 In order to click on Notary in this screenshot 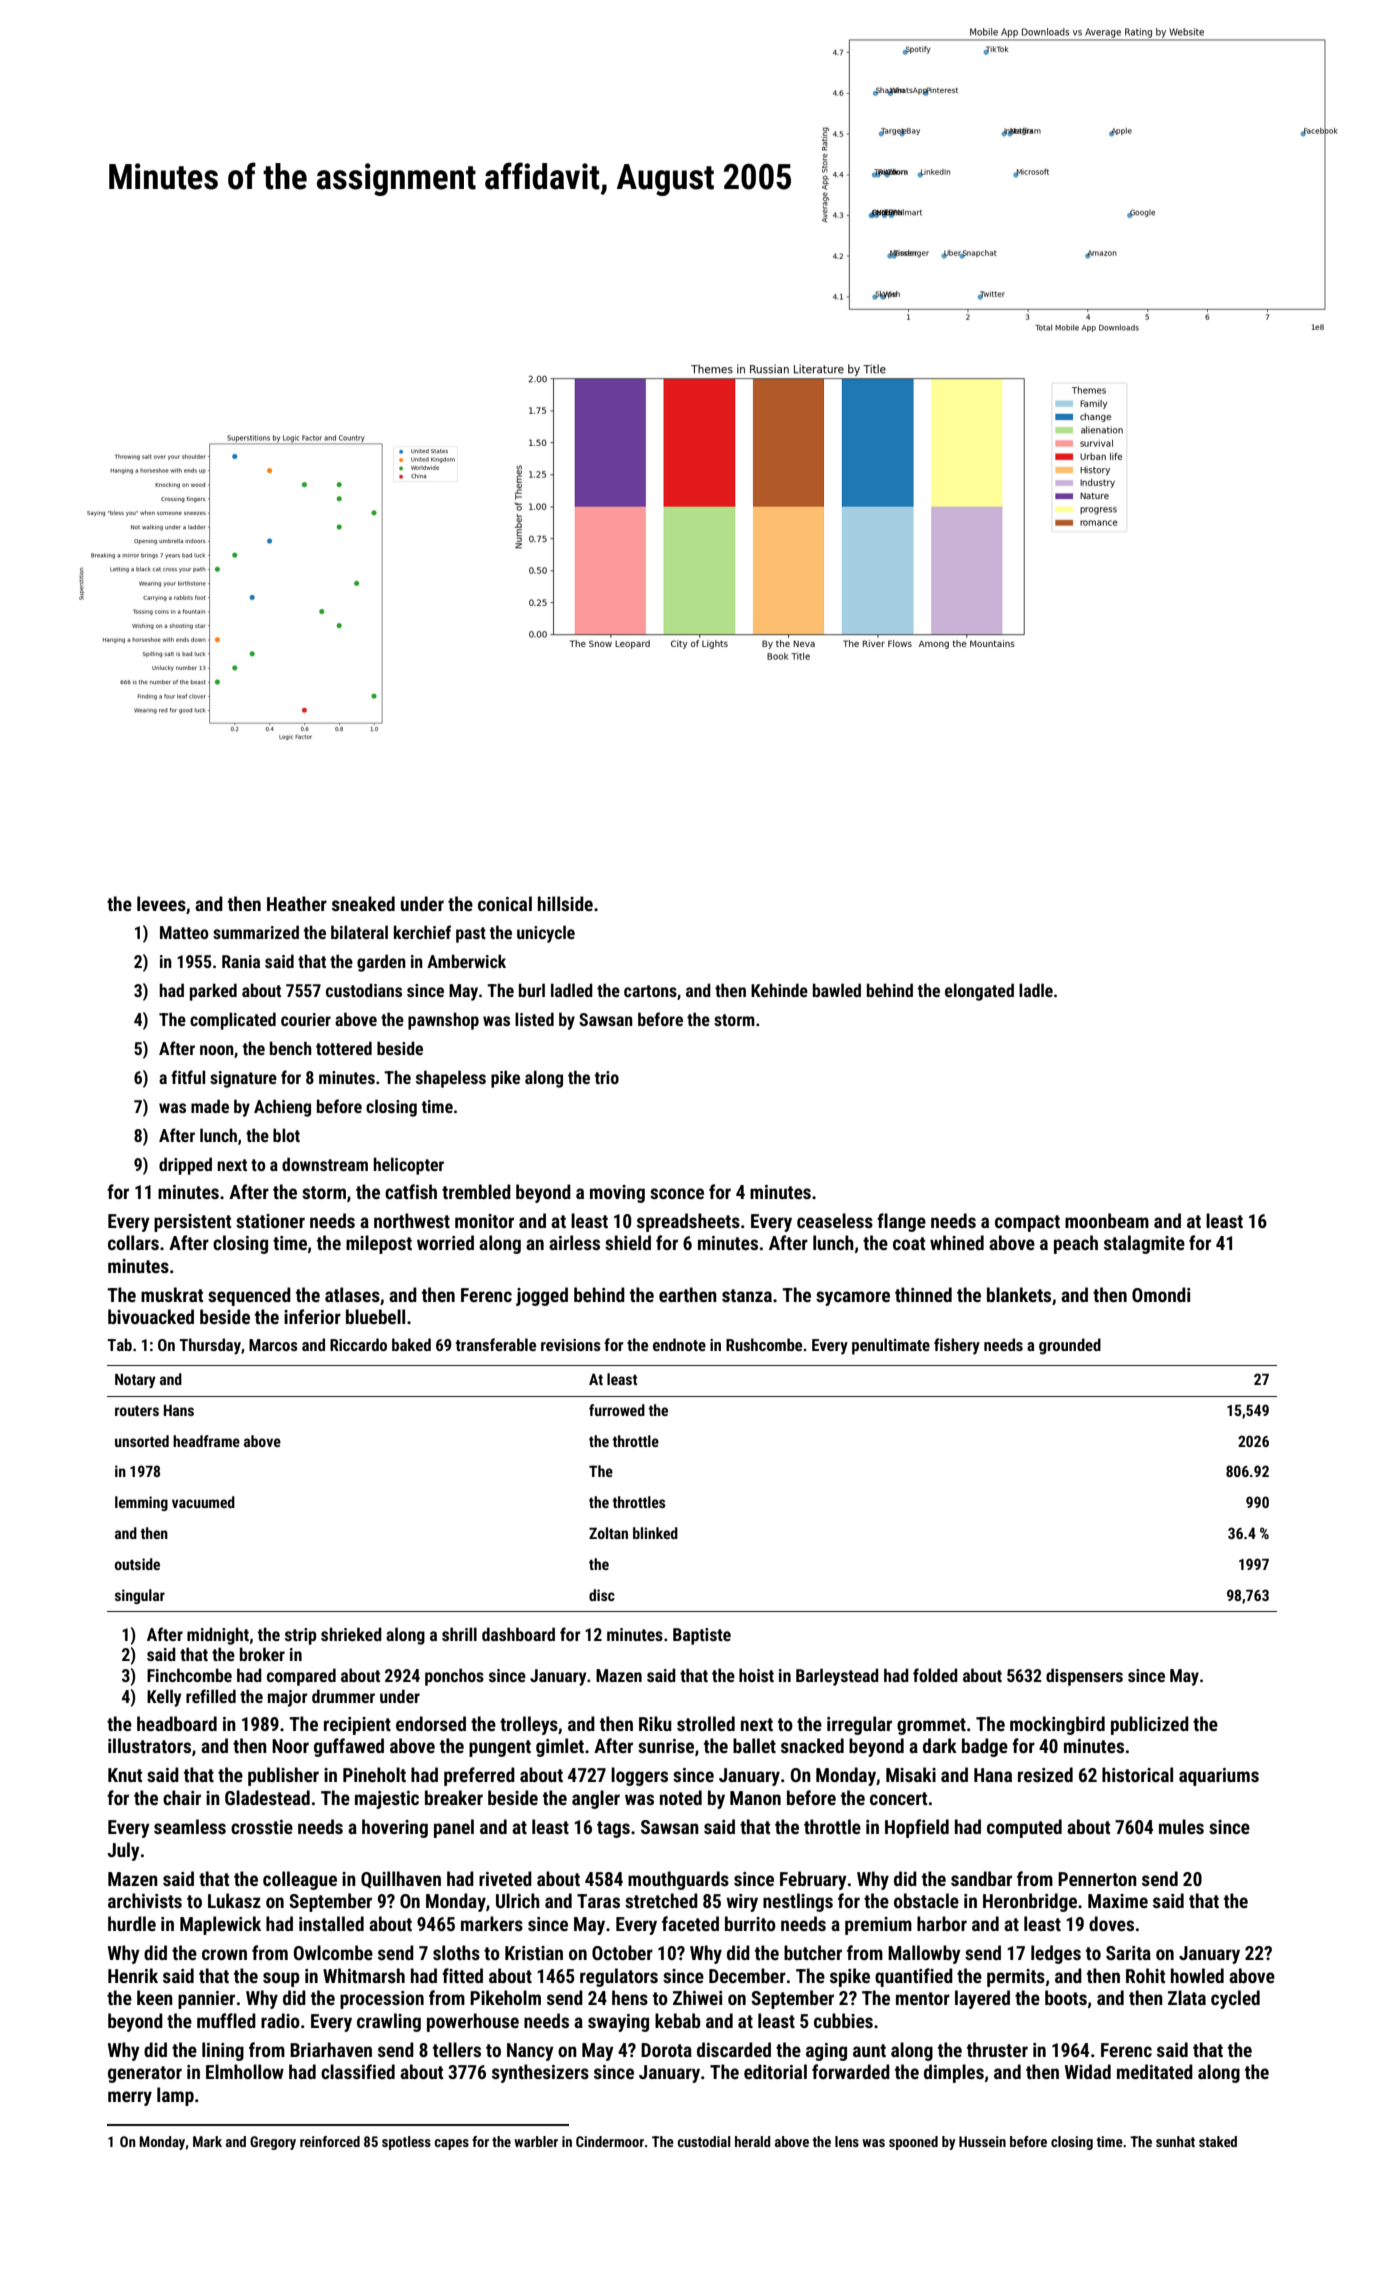, I will do `click(135, 1381)`.
